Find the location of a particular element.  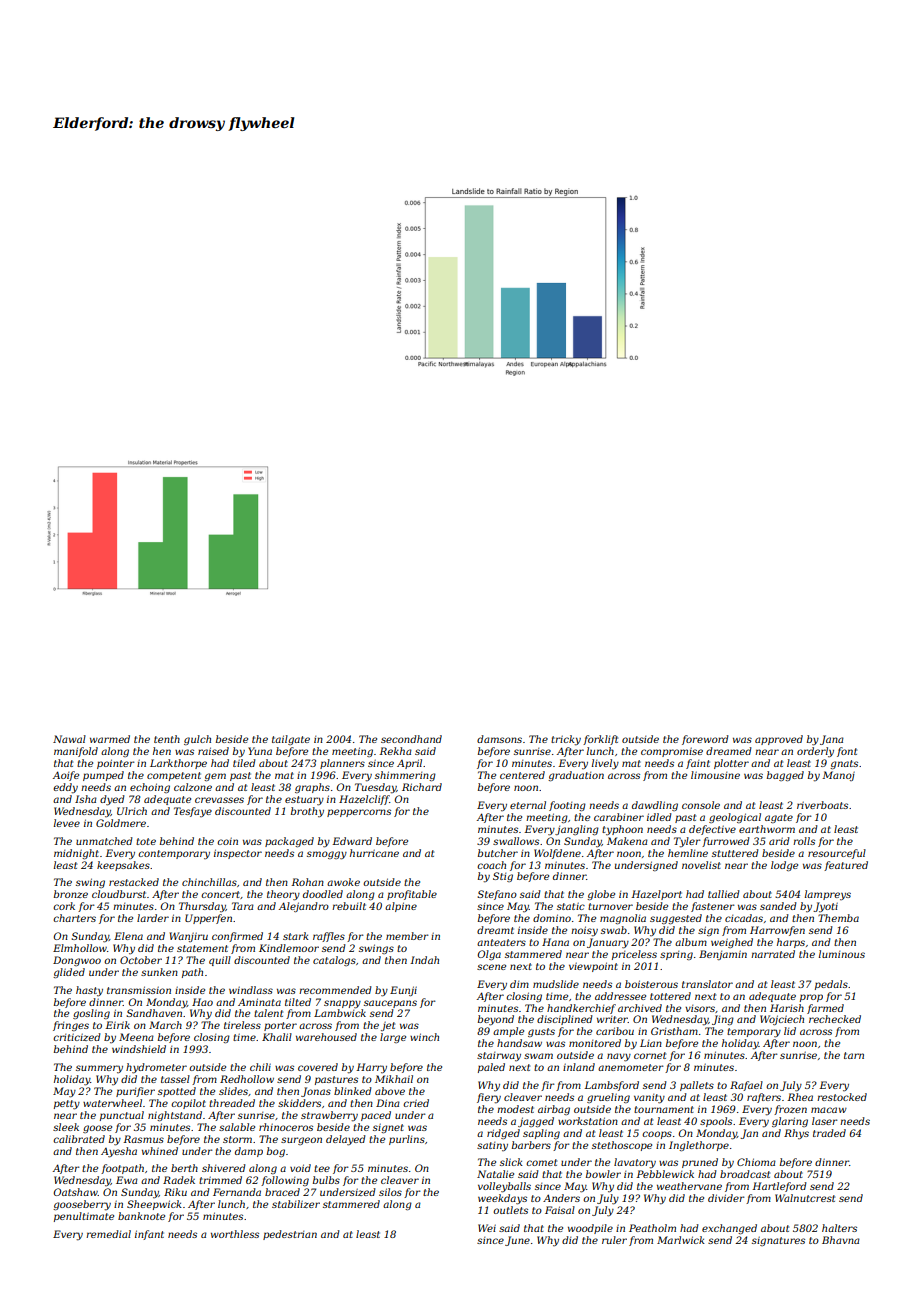

recommended is located at coordinates (335, 990).
